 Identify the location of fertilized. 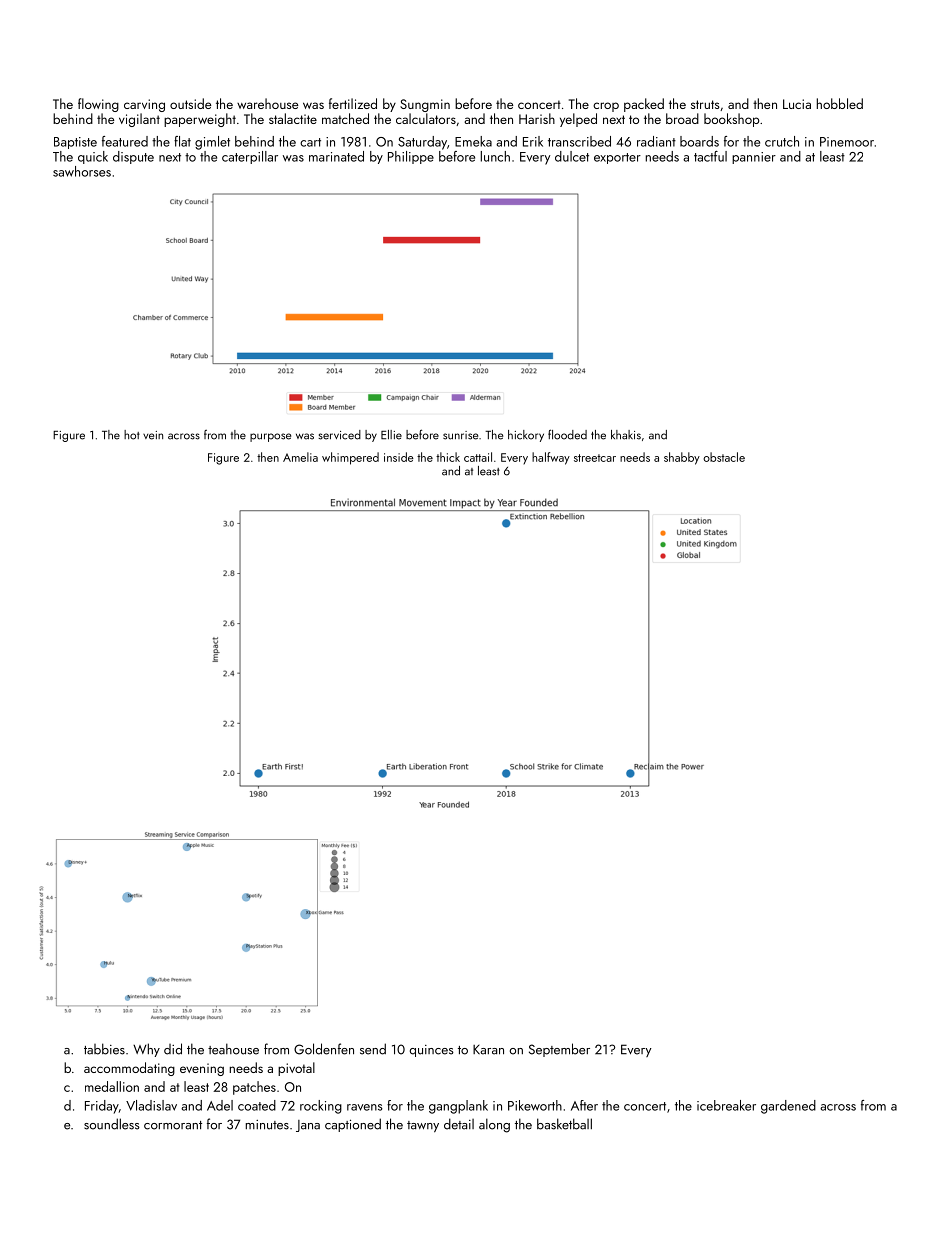
(353, 103).
